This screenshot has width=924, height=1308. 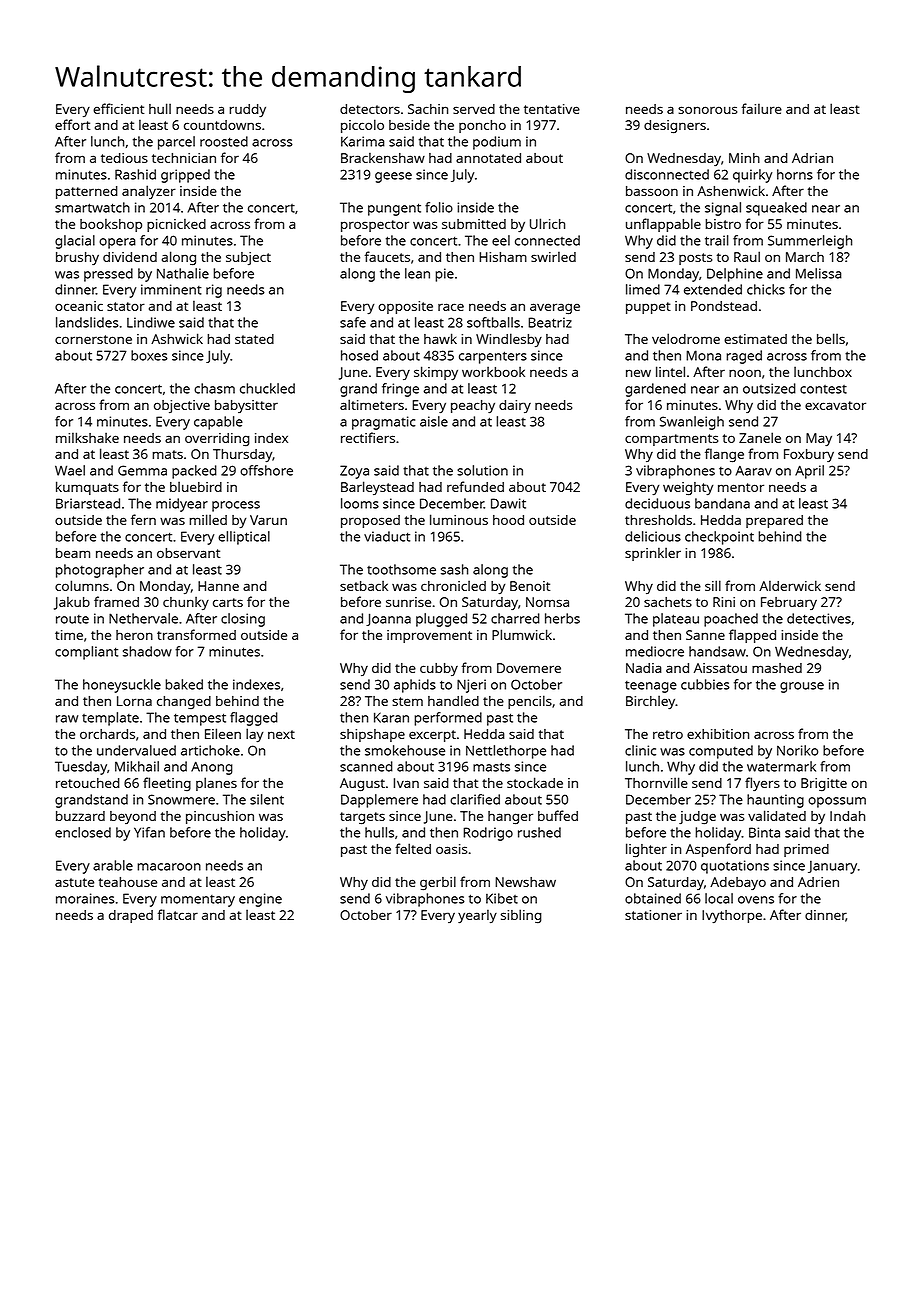 I want to click on Karan, so click(x=391, y=717).
